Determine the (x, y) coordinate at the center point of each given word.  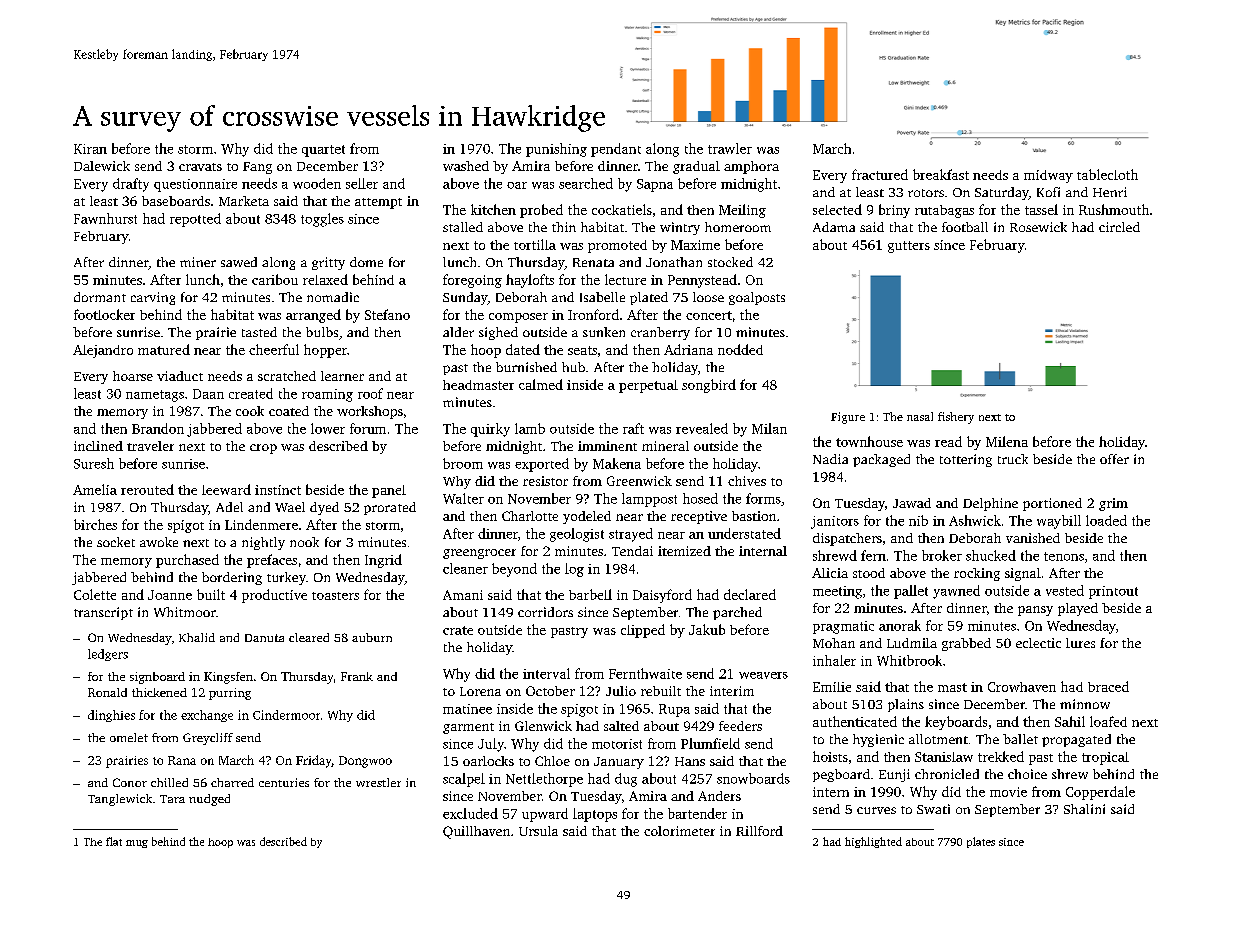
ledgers (108, 655)
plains (906, 705)
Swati (933, 809)
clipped (643, 631)
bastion (754, 516)
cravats (200, 167)
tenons (1064, 556)
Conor (130, 782)
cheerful (274, 349)
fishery (956, 418)
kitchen (493, 209)
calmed (541, 384)
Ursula (538, 831)
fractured (880, 174)
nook (304, 542)
